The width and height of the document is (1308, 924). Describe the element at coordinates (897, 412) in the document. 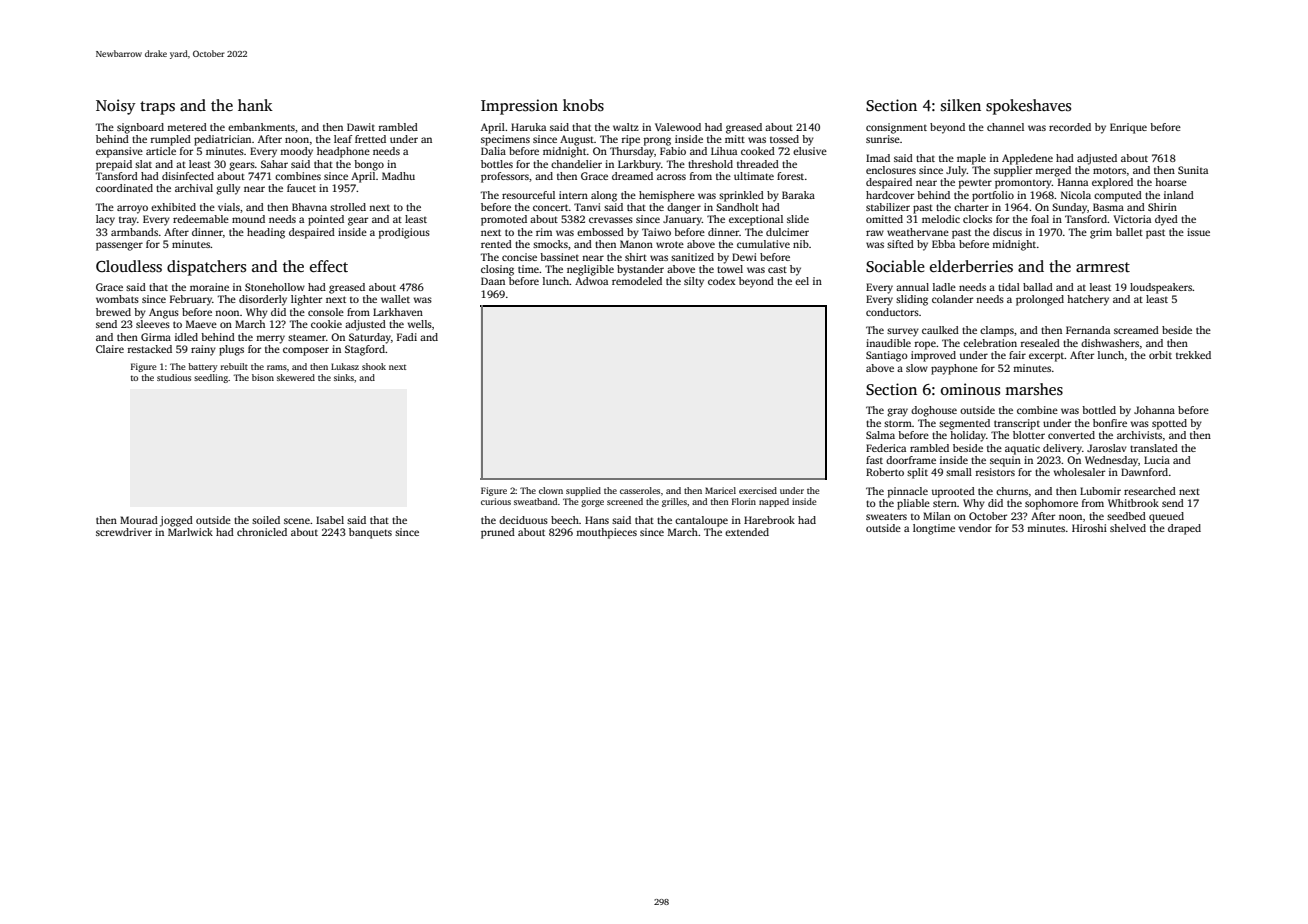

I see `gray` at that location.
